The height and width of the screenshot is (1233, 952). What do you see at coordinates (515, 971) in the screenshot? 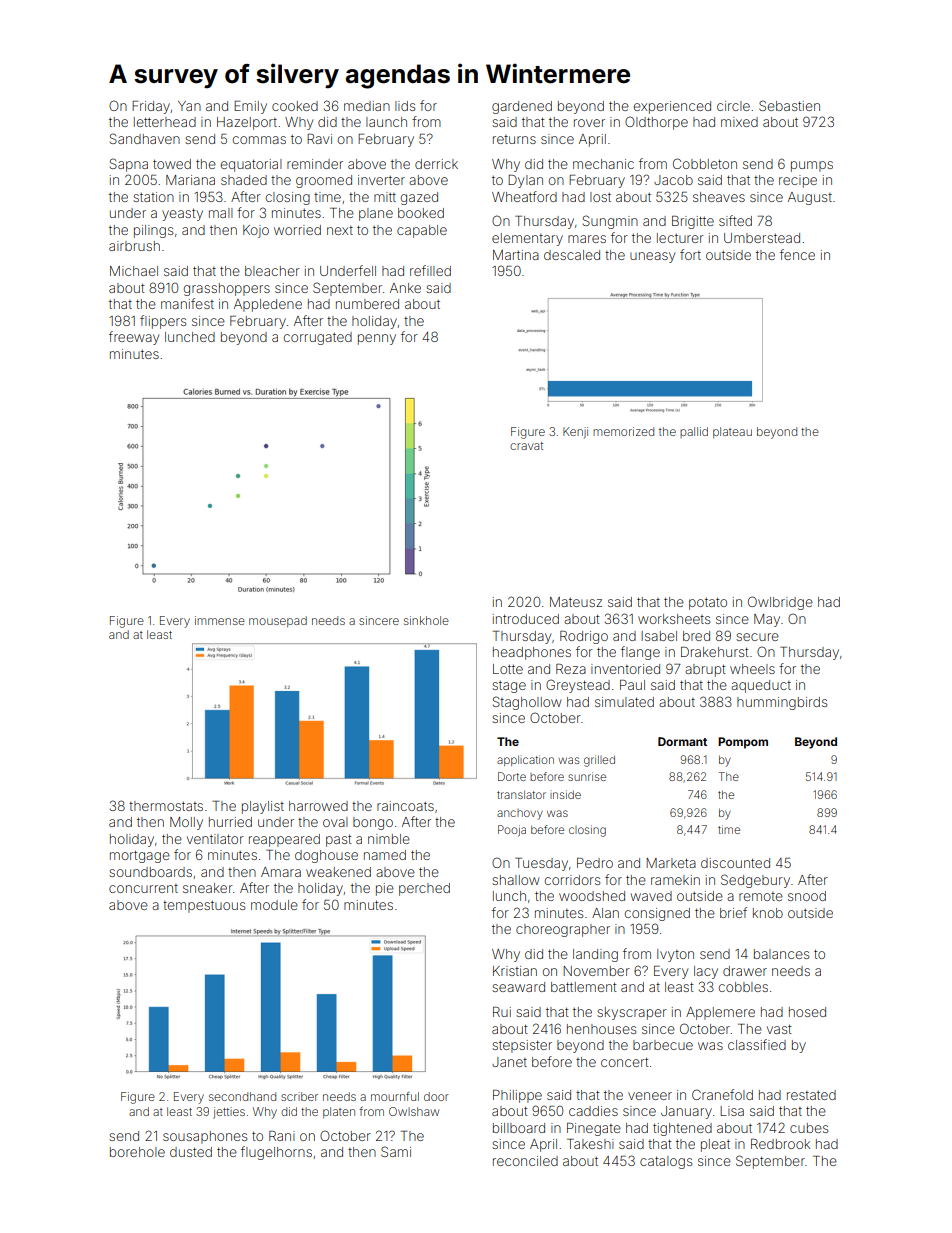
I see `Kristian` at bounding box center [515, 971].
